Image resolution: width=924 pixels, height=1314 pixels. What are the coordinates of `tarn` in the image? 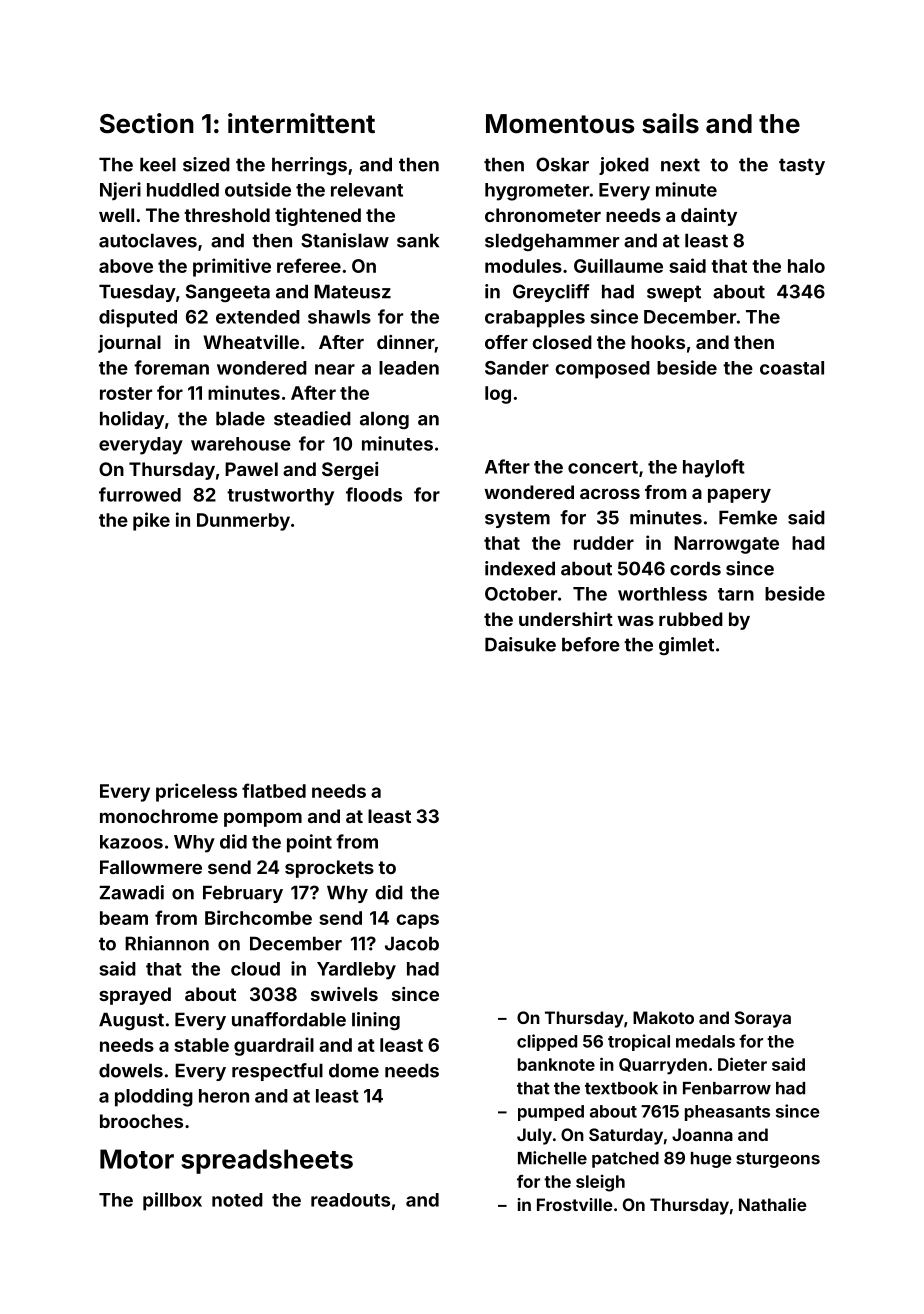 It's located at (736, 594).
